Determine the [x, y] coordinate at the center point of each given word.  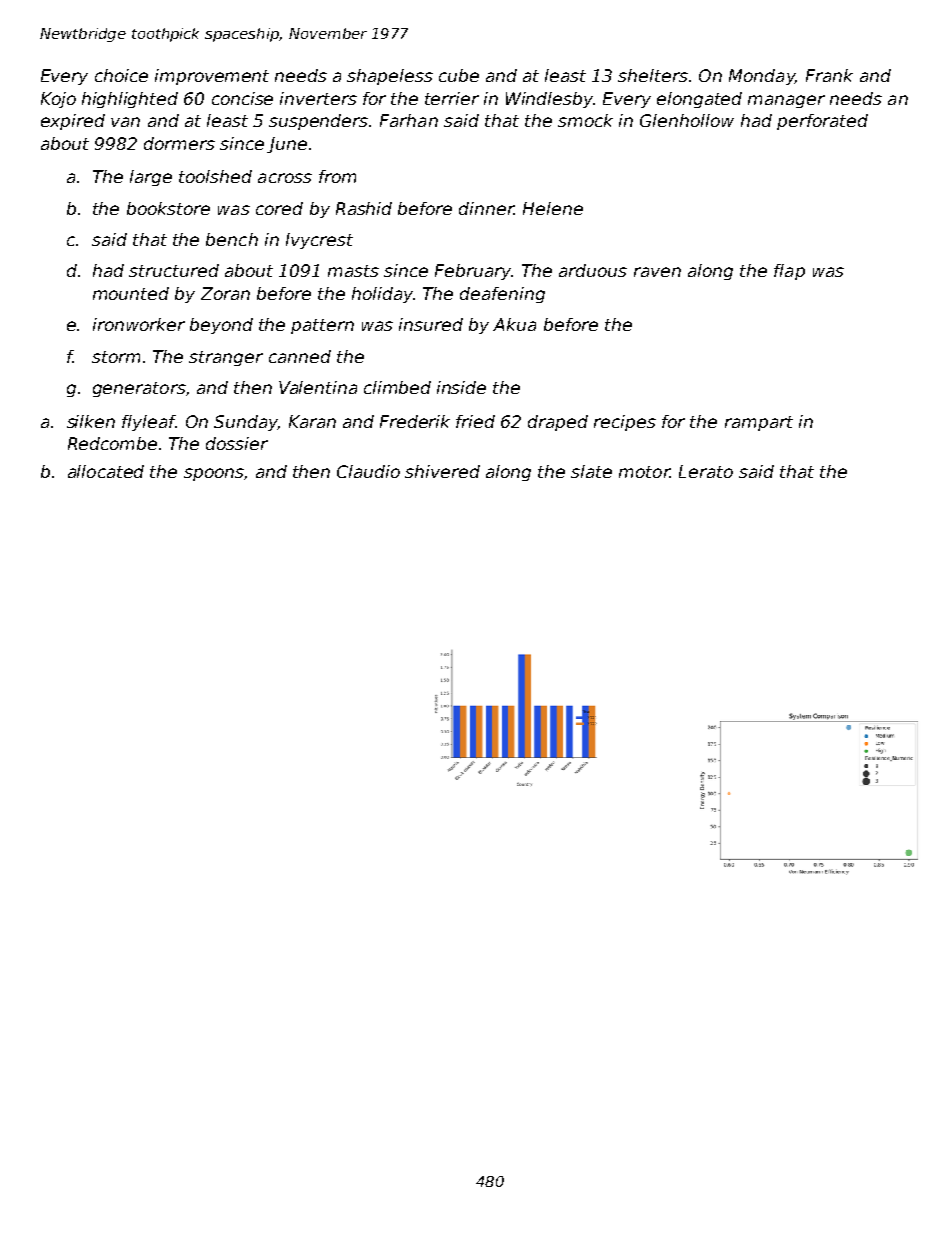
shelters [653, 75]
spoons [214, 474]
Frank [829, 75]
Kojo [58, 100]
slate [591, 471]
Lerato [706, 471]
